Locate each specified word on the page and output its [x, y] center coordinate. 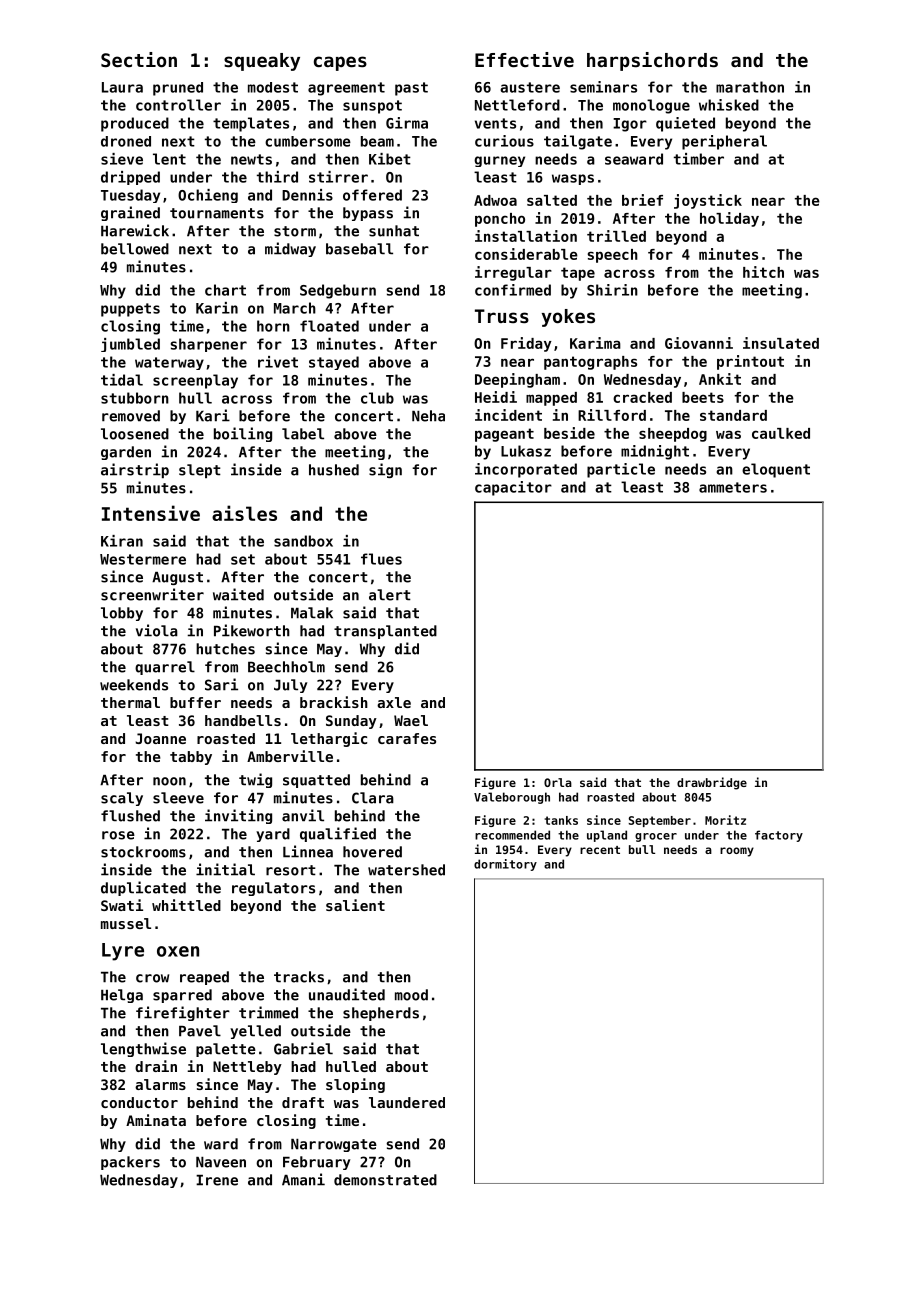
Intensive [151, 513]
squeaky [262, 62]
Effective [524, 59]
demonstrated [385, 1180]
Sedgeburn [338, 291]
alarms [160, 1084]
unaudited [347, 994]
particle [621, 470]
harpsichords [652, 61]
